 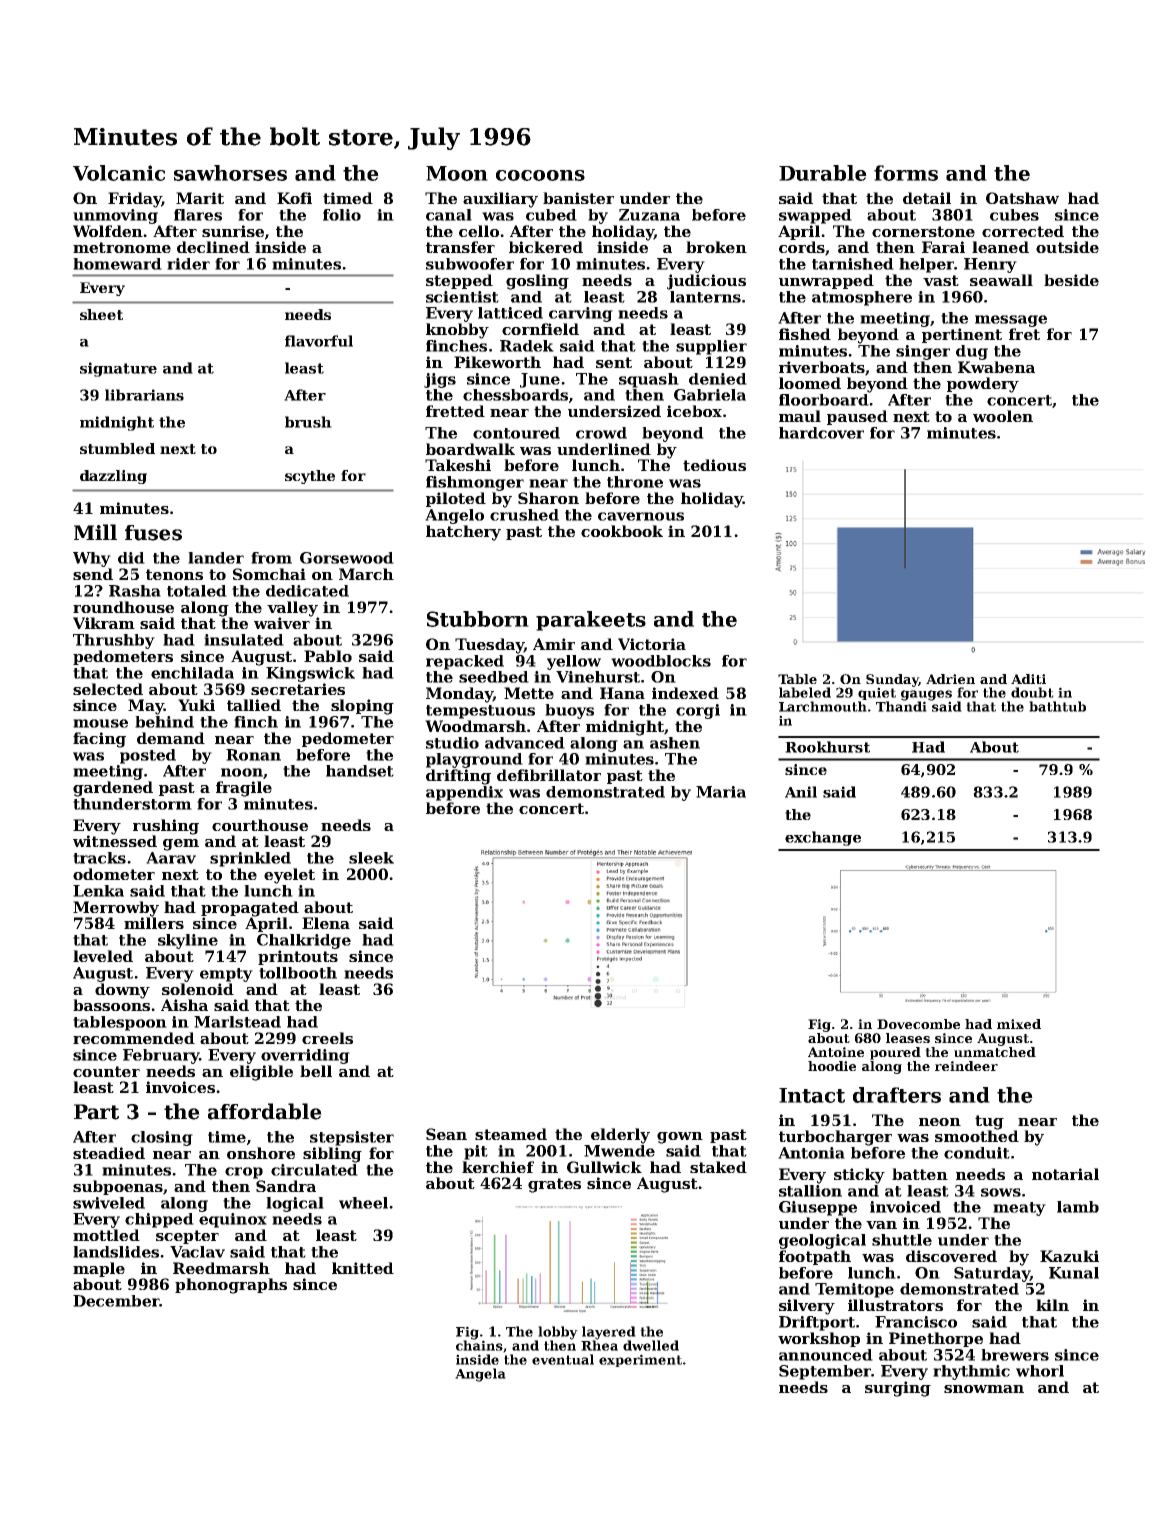 I want to click on Kofi, so click(x=294, y=198).
